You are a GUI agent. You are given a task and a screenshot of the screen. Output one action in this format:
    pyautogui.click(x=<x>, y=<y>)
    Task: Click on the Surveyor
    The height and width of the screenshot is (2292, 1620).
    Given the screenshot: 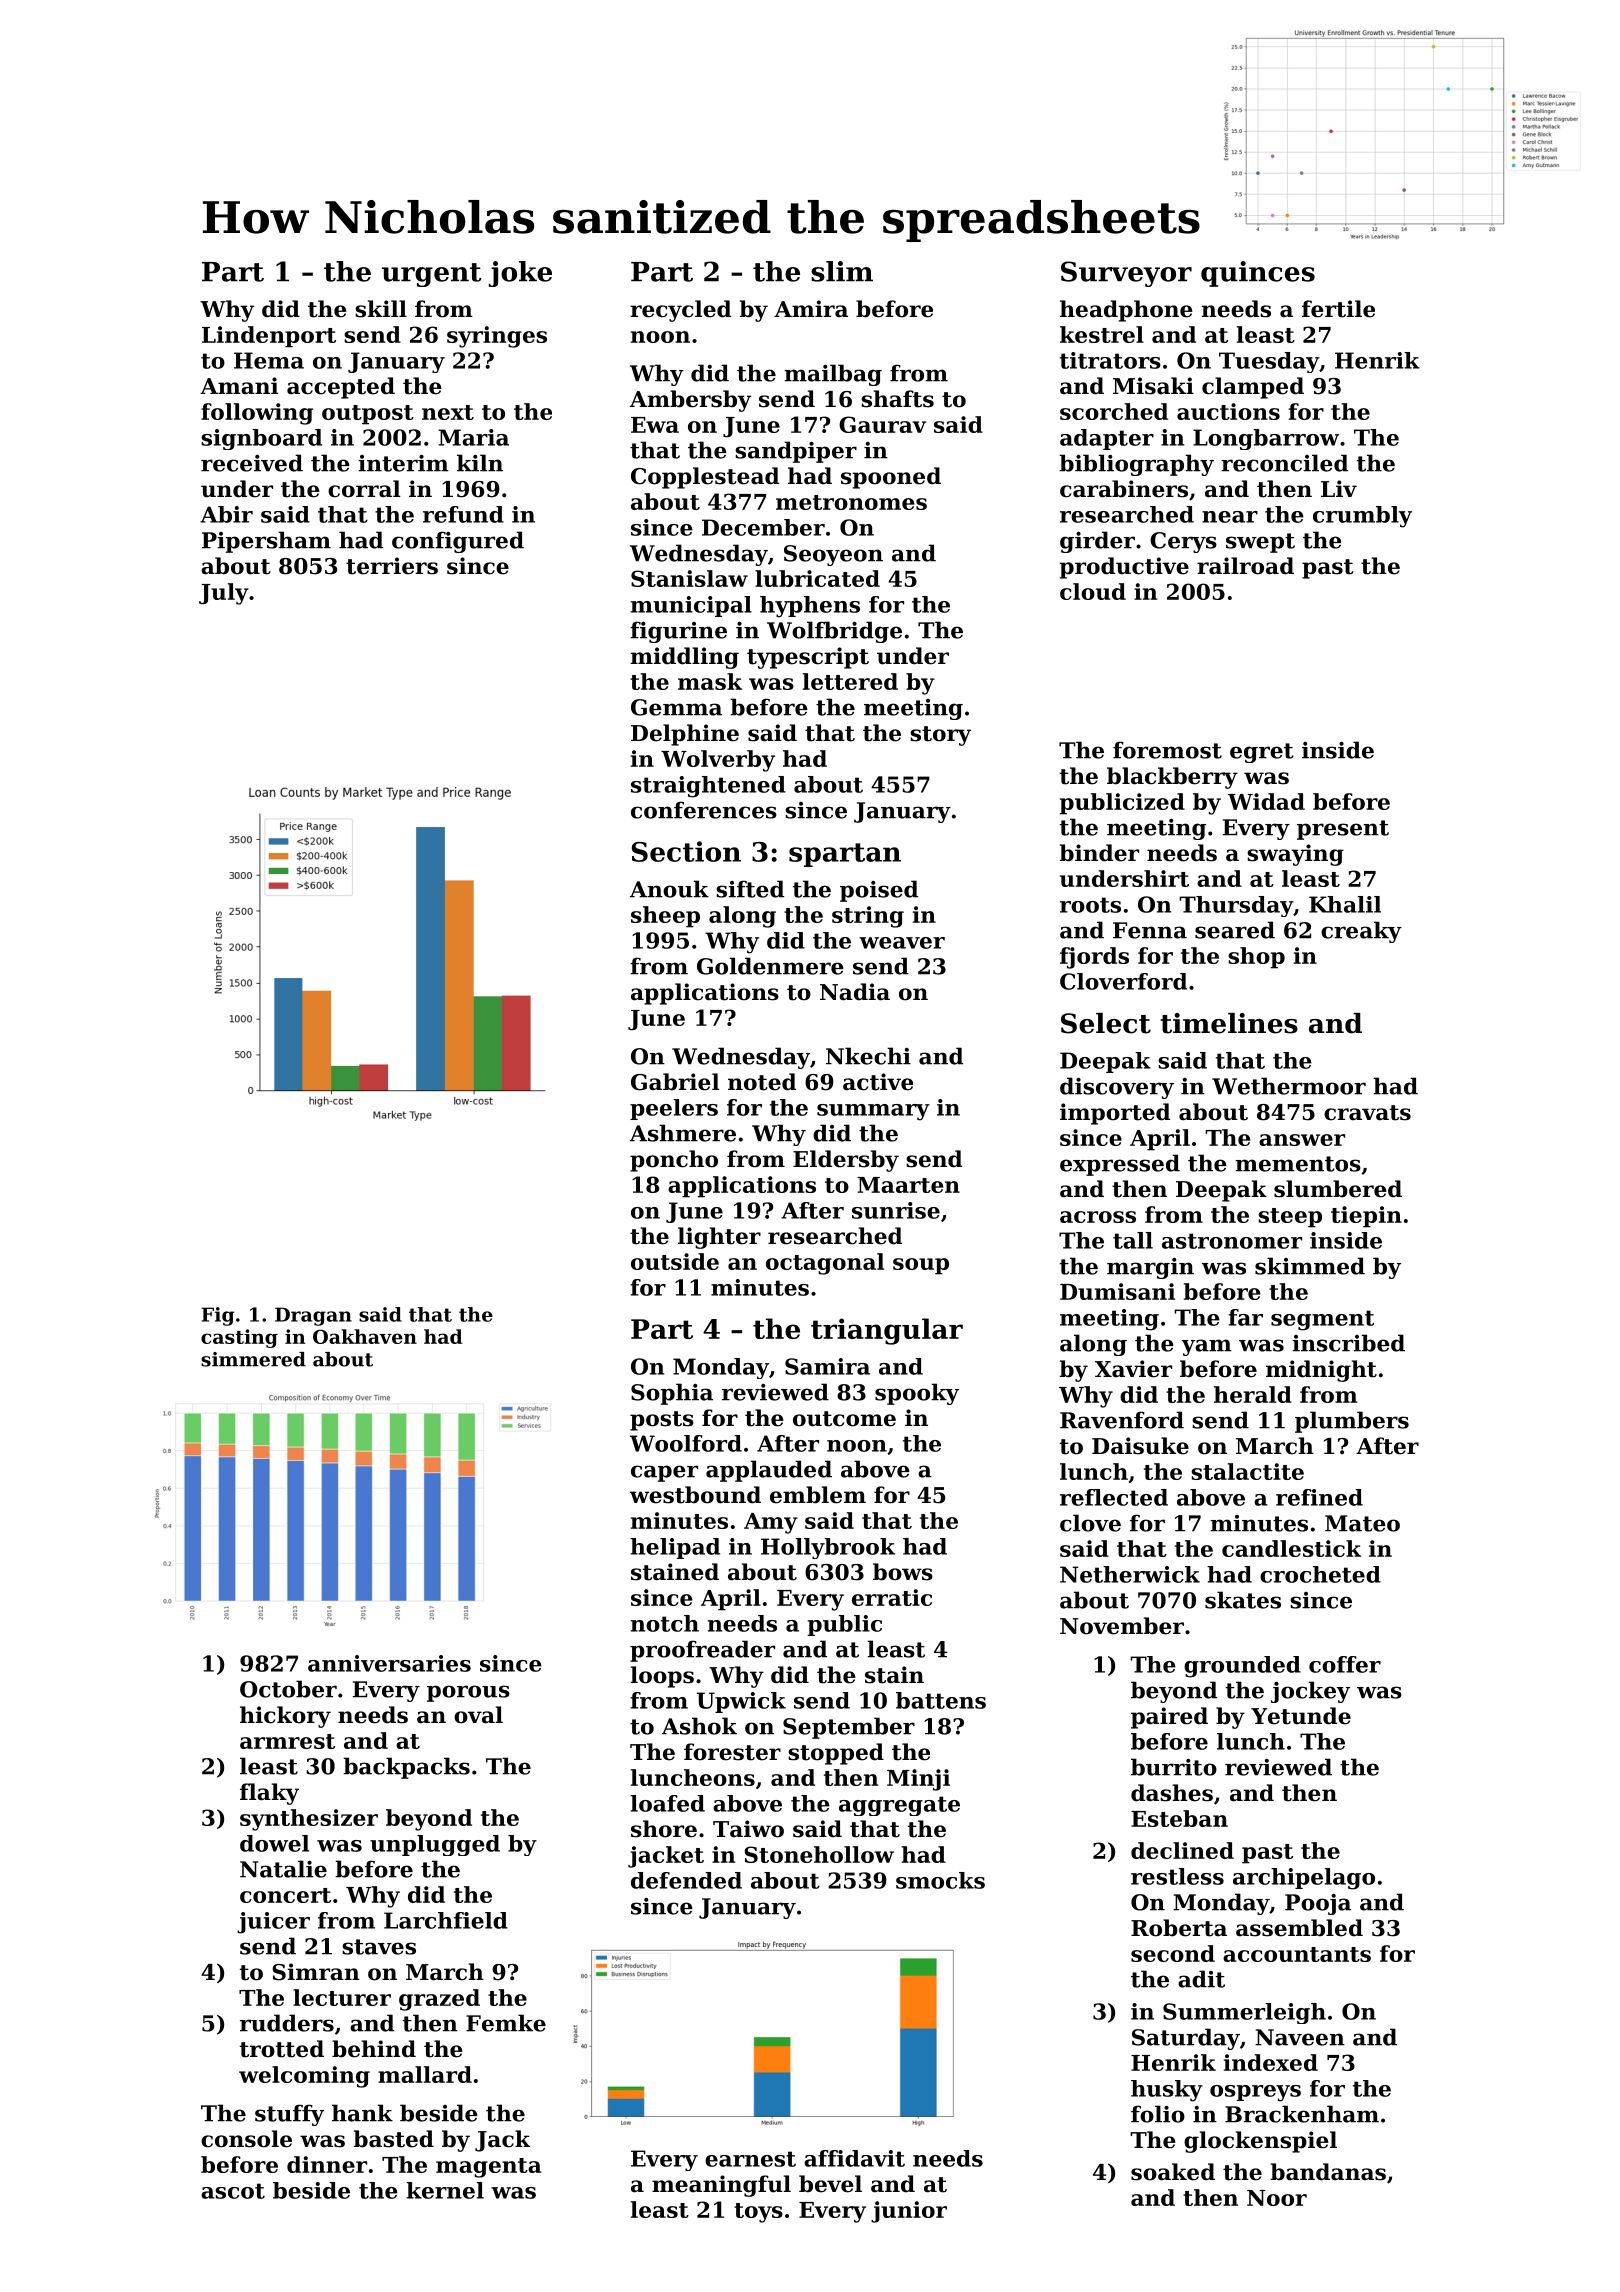 What is the action you would take?
    pyautogui.click(x=1126, y=274)
